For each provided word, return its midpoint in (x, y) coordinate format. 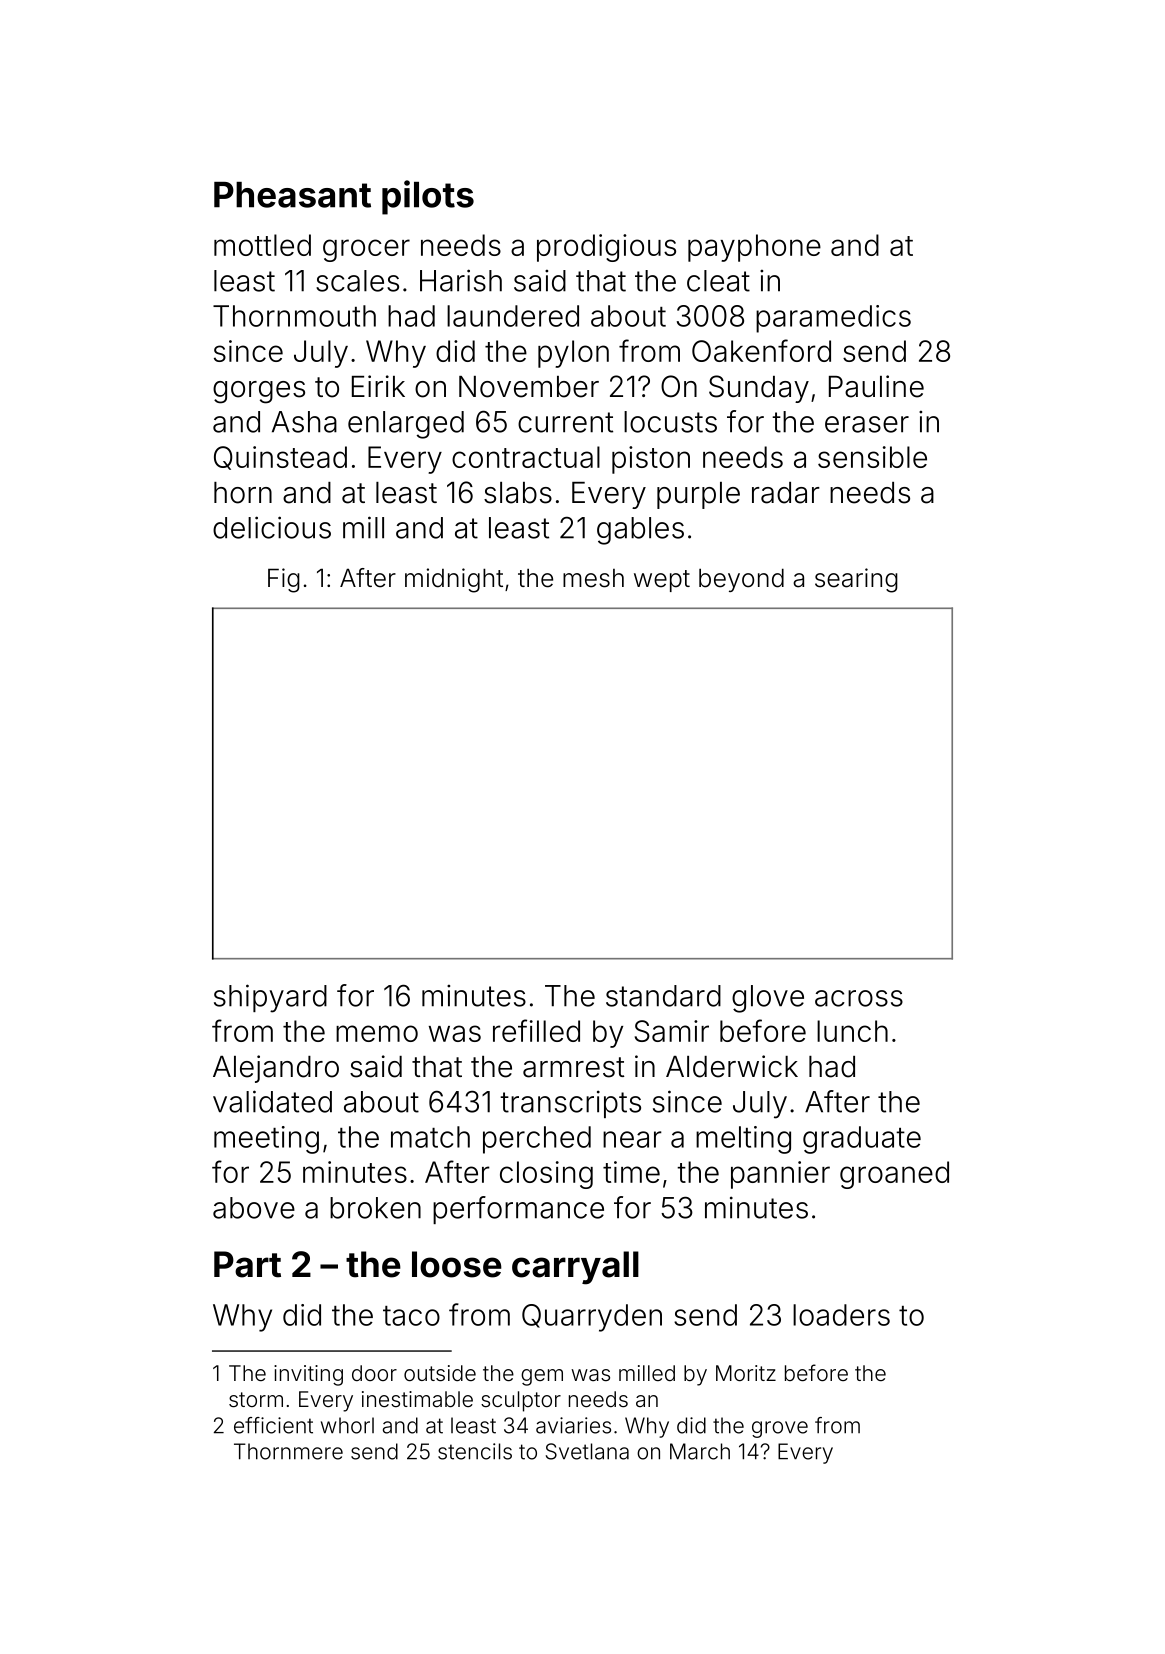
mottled (262, 245)
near (632, 1139)
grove (780, 1429)
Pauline (876, 386)
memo (377, 1033)
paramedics (833, 319)
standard (663, 996)
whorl (347, 1425)
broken (375, 1208)
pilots (428, 197)
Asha (304, 422)
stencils (475, 1451)
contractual (526, 457)
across (859, 998)
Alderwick (732, 1066)
